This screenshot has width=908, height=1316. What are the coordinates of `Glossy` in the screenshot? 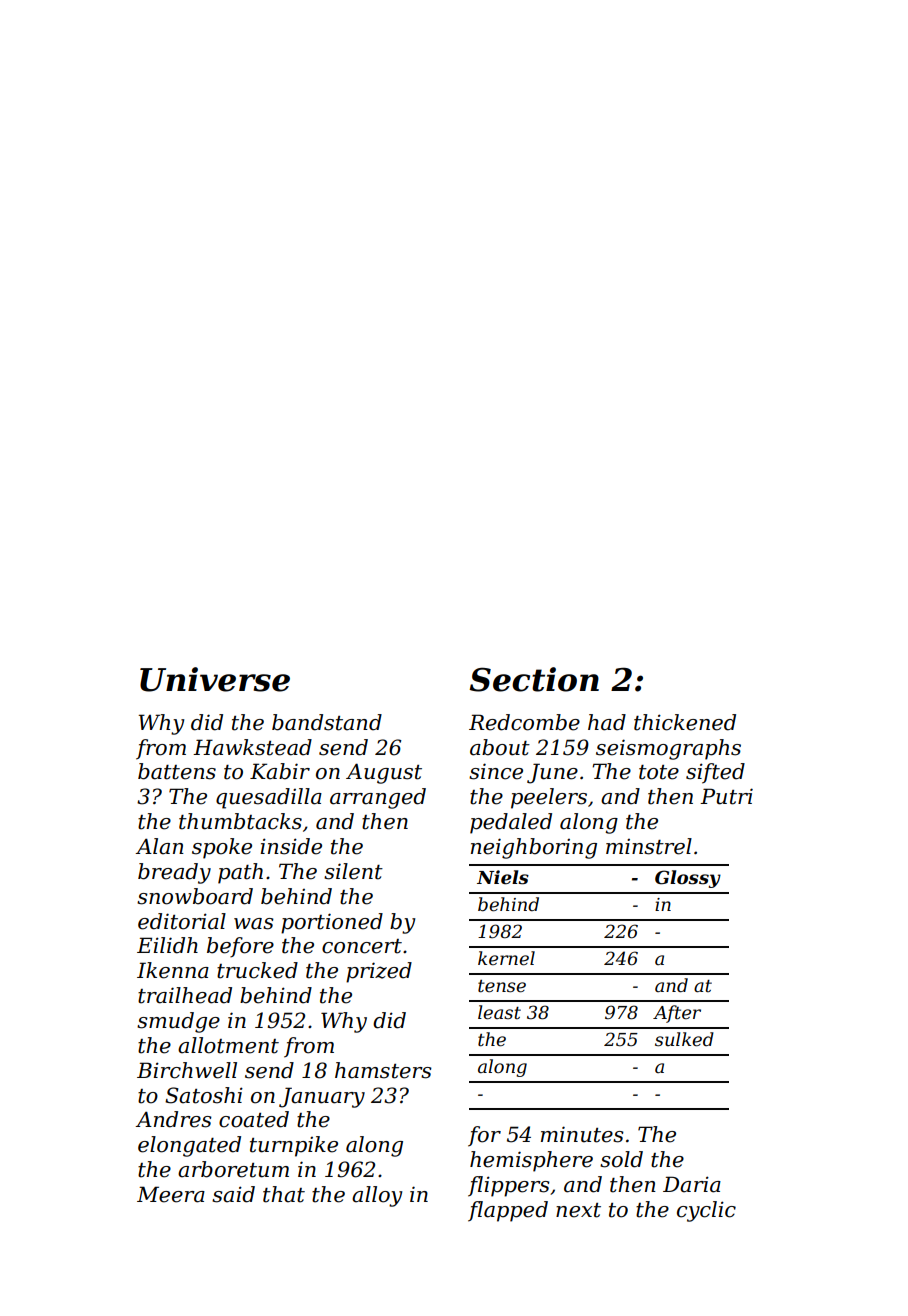 It's located at (688, 879).
